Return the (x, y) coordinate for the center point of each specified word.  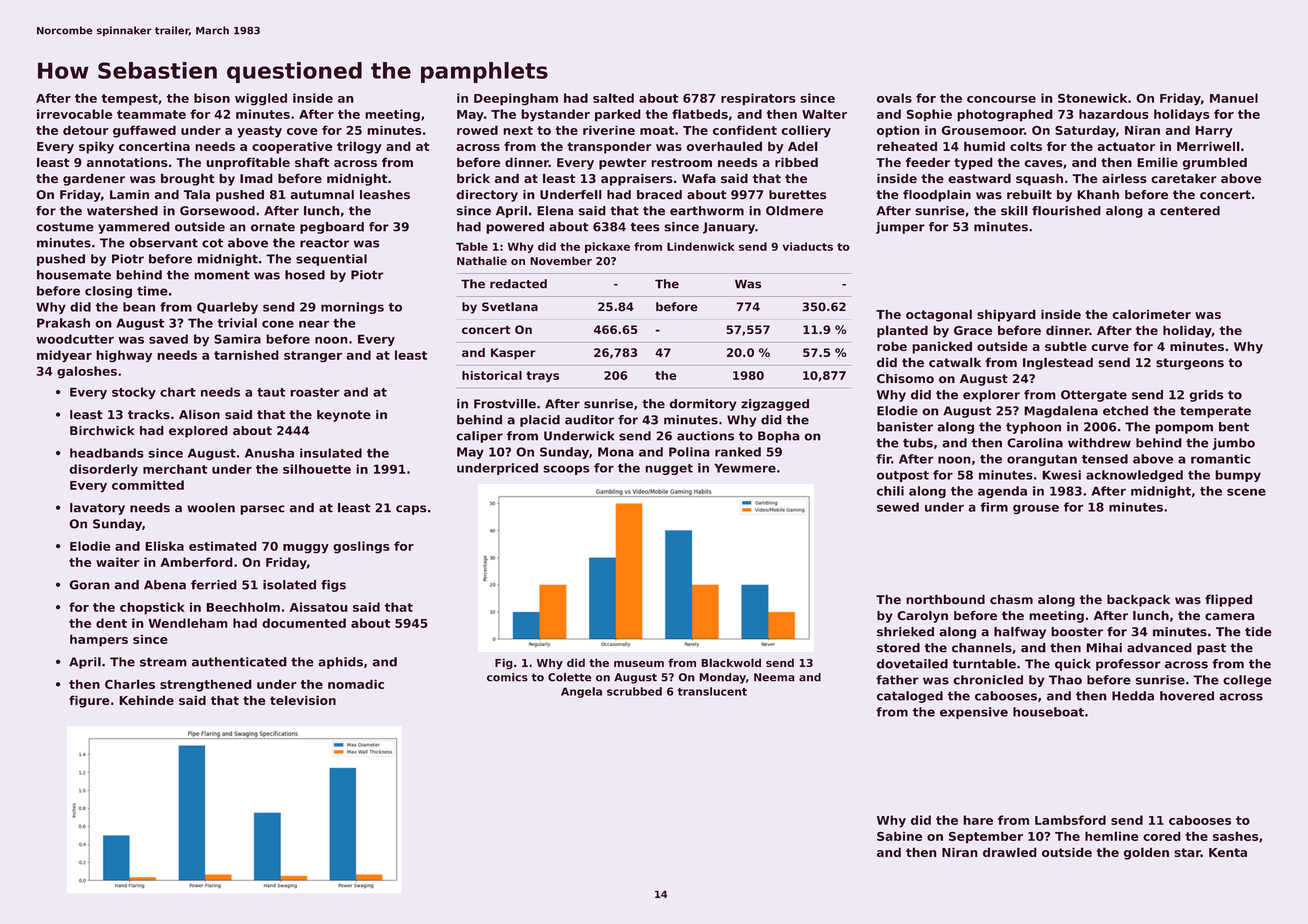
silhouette (317, 469)
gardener (94, 179)
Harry (1214, 132)
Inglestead (1058, 363)
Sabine (900, 836)
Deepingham (516, 99)
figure (89, 701)
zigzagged (775, 405)
